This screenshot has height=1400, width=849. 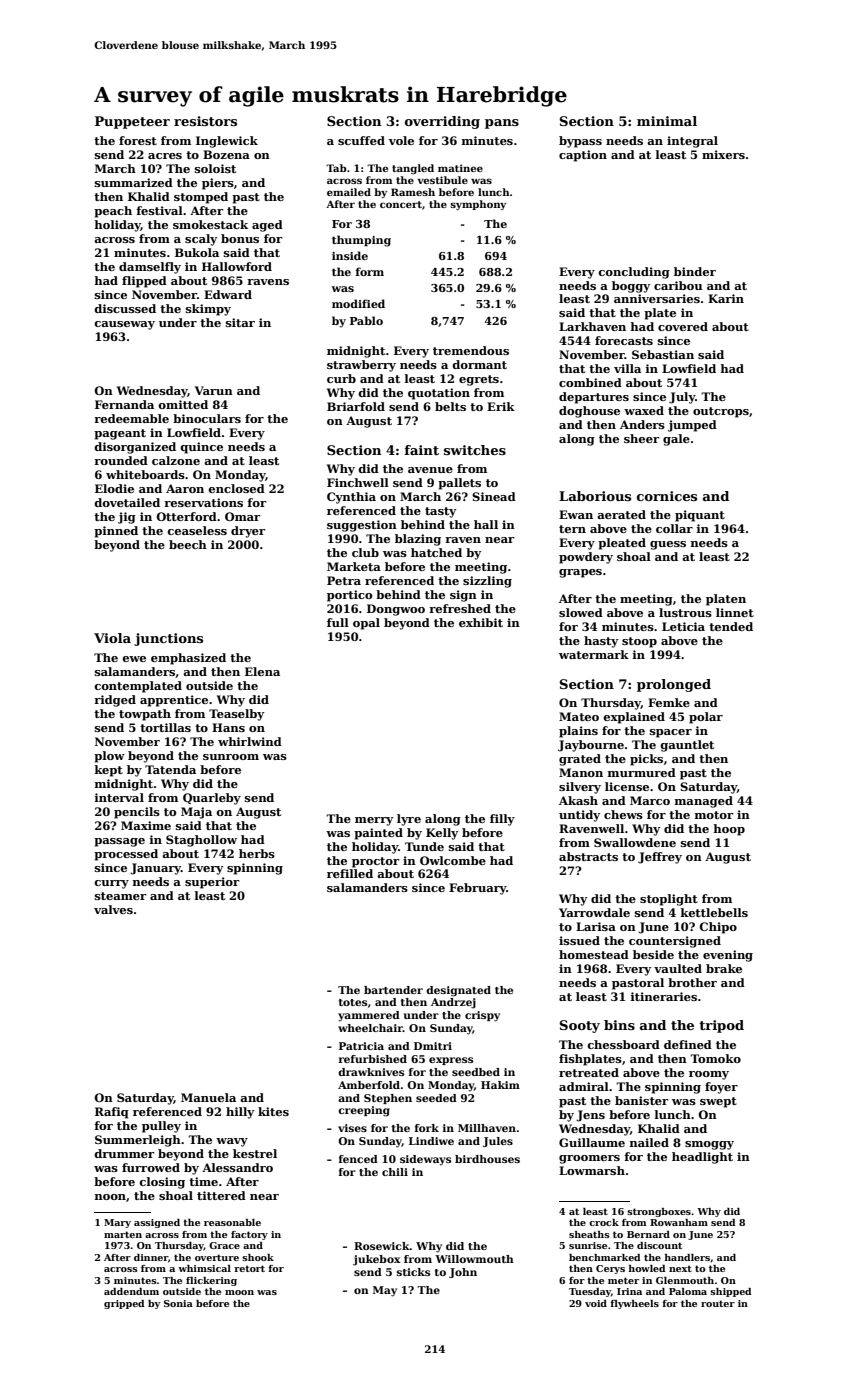 What do you see at coordinates (463, 1273) in the screenshot?
I see `John` at bounding box center [463, 1273].
